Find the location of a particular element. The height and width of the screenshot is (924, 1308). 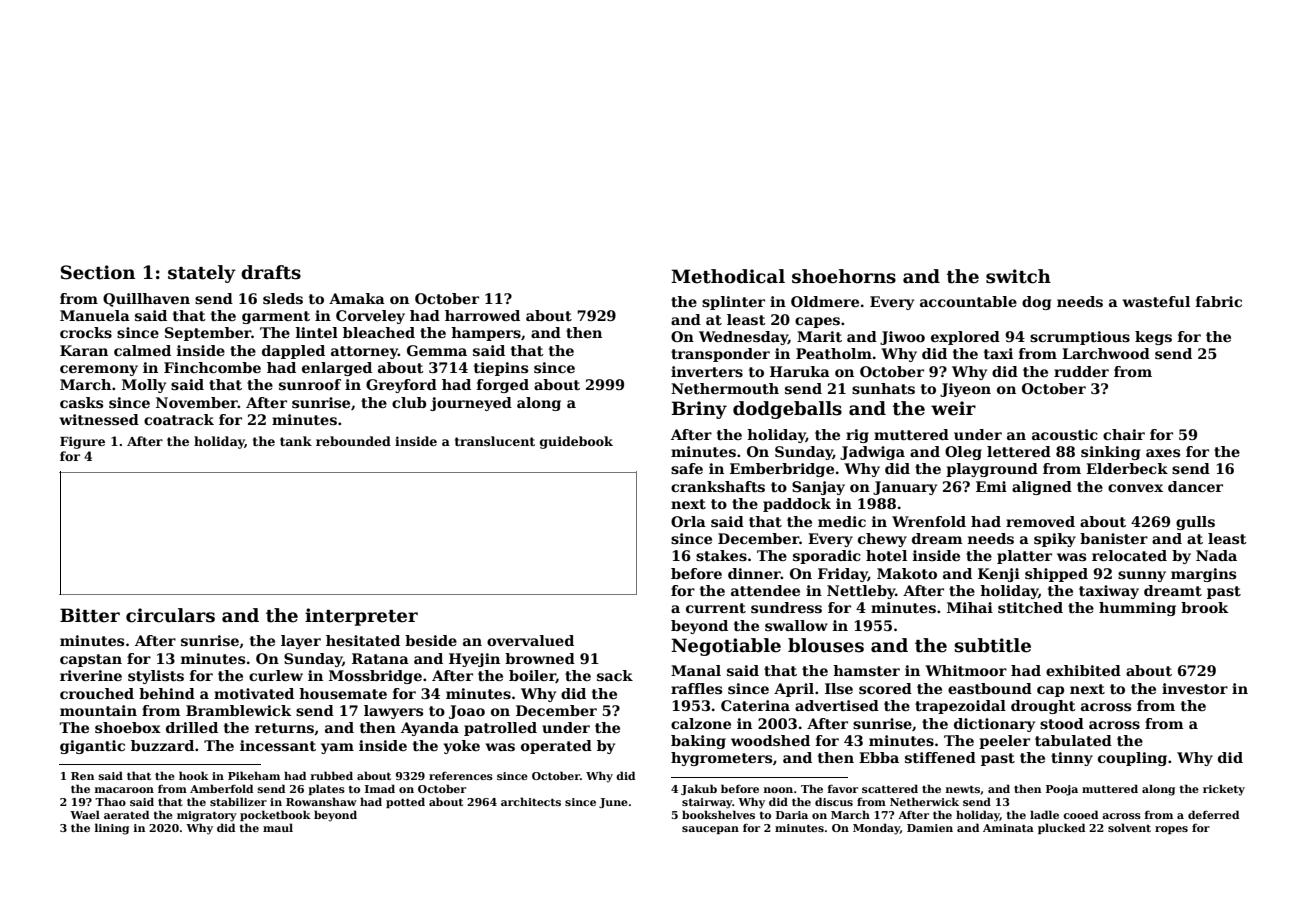

scrumptious is located at coordinates (1080, 338).
